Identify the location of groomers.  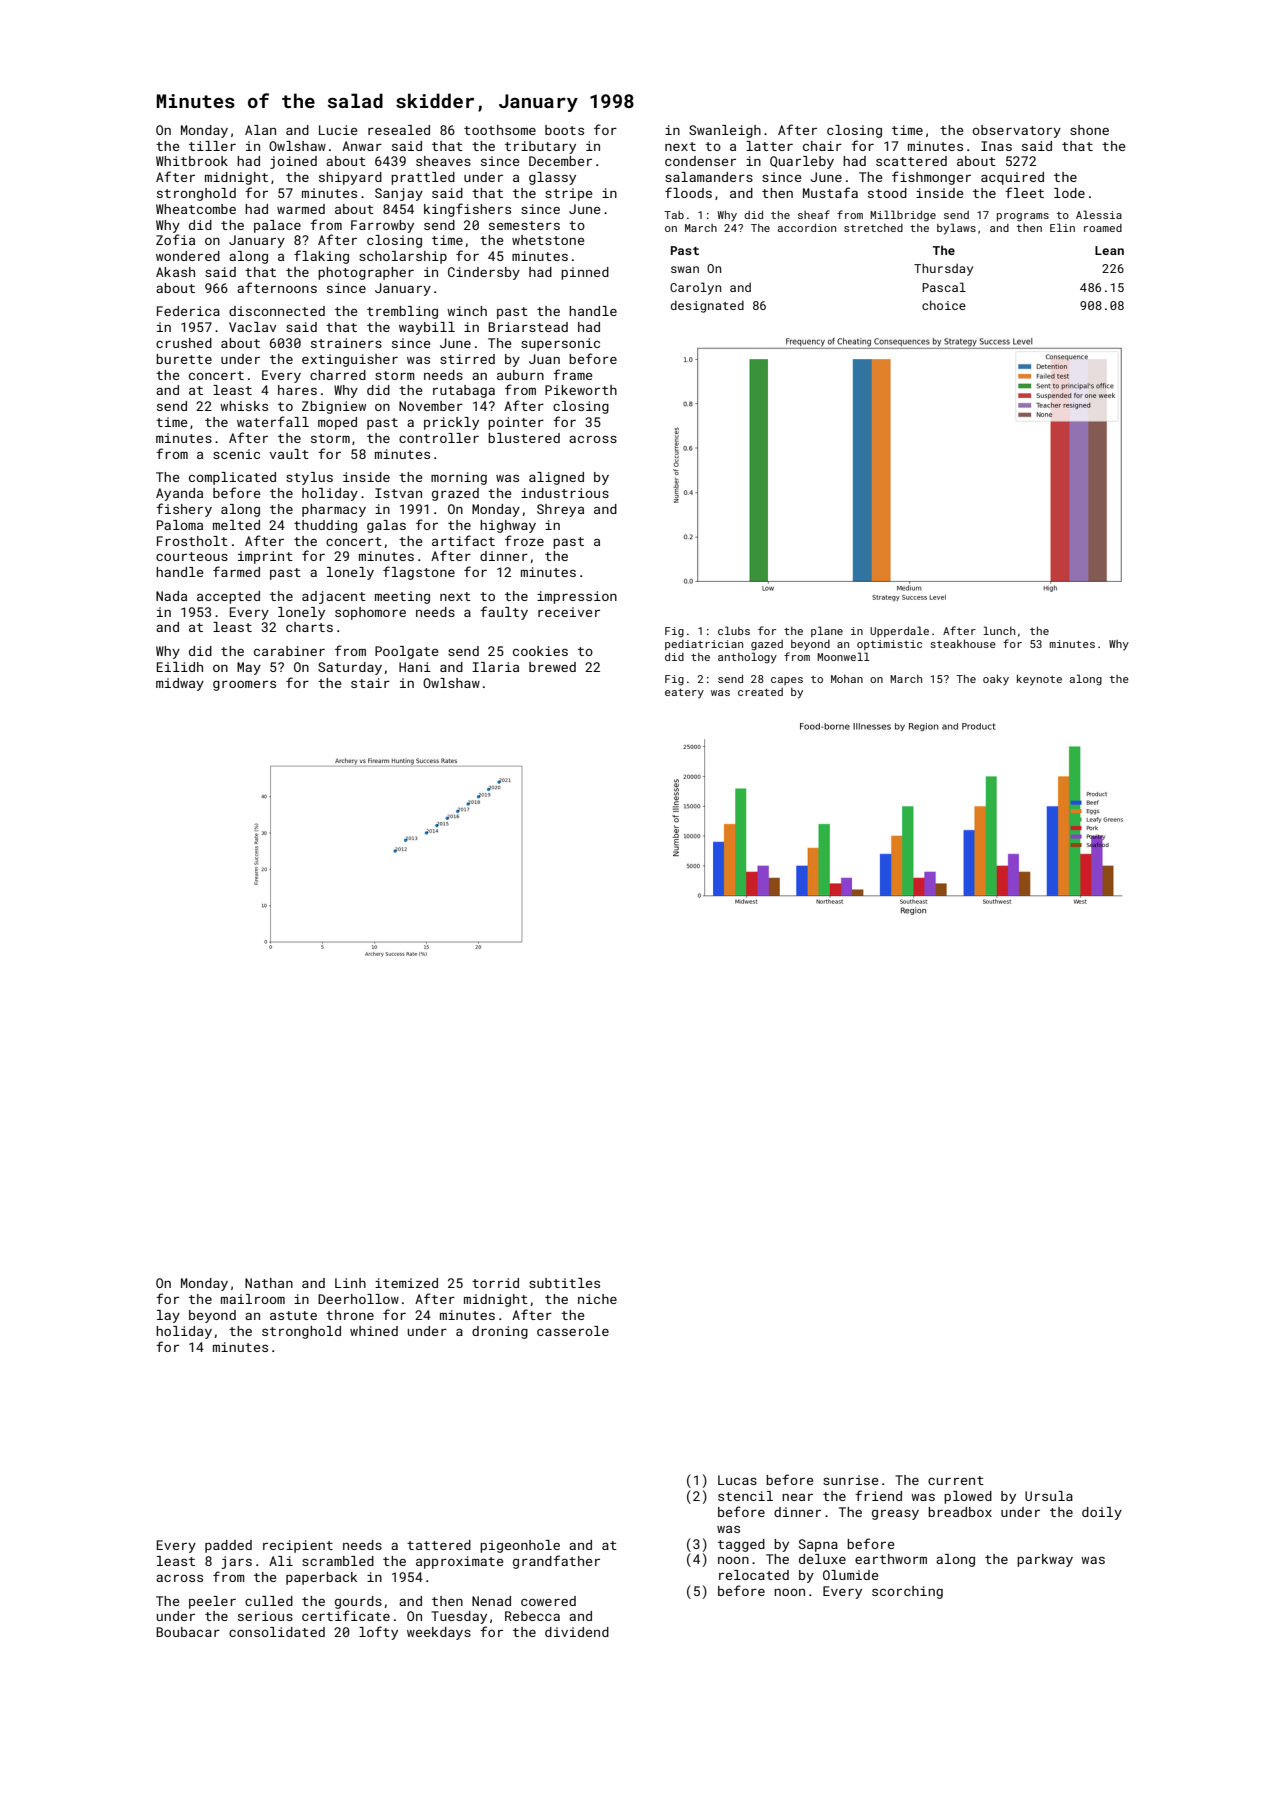
(244, 685).
